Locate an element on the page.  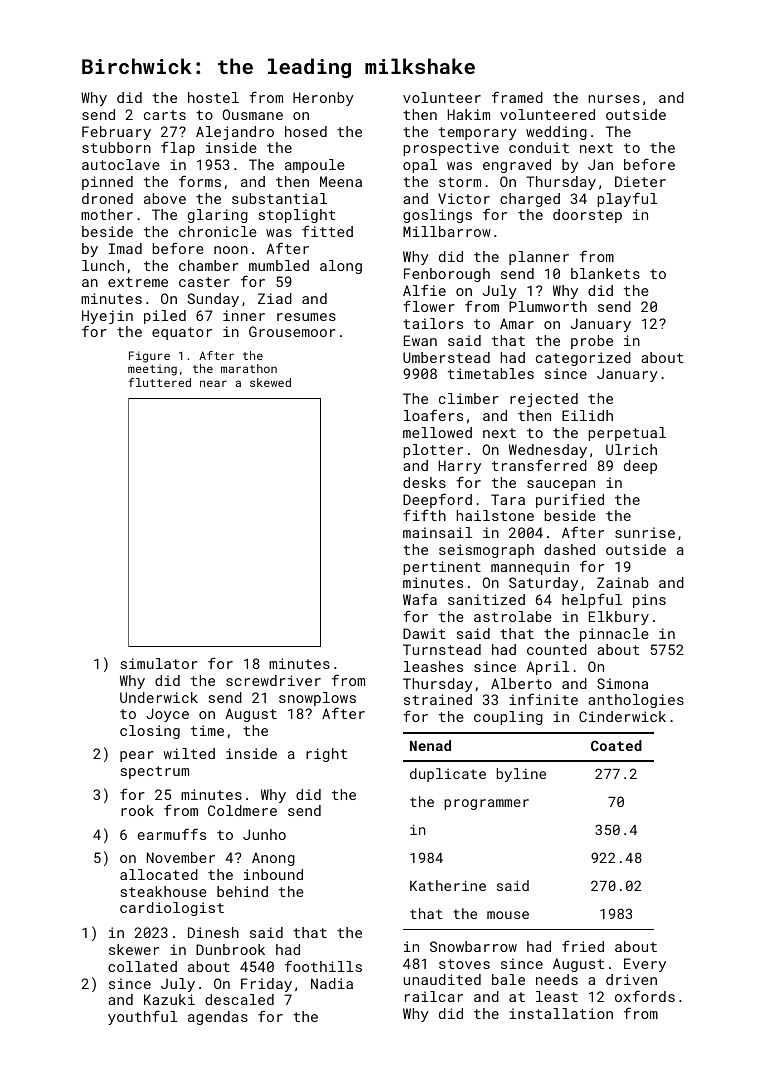
snowplows is located at coordinates (317, 699).
